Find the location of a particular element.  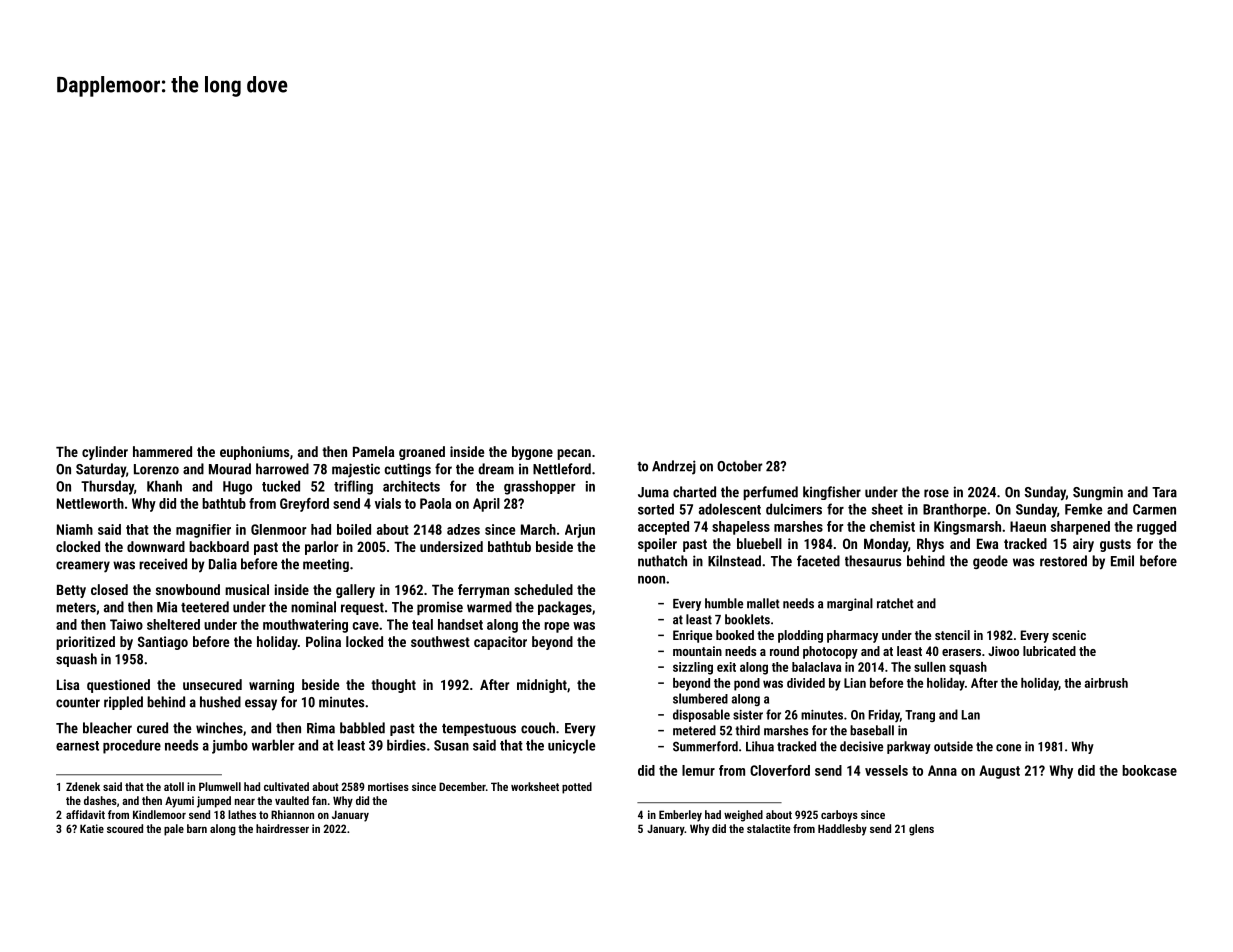

December is located at coordinates (462, 786).
